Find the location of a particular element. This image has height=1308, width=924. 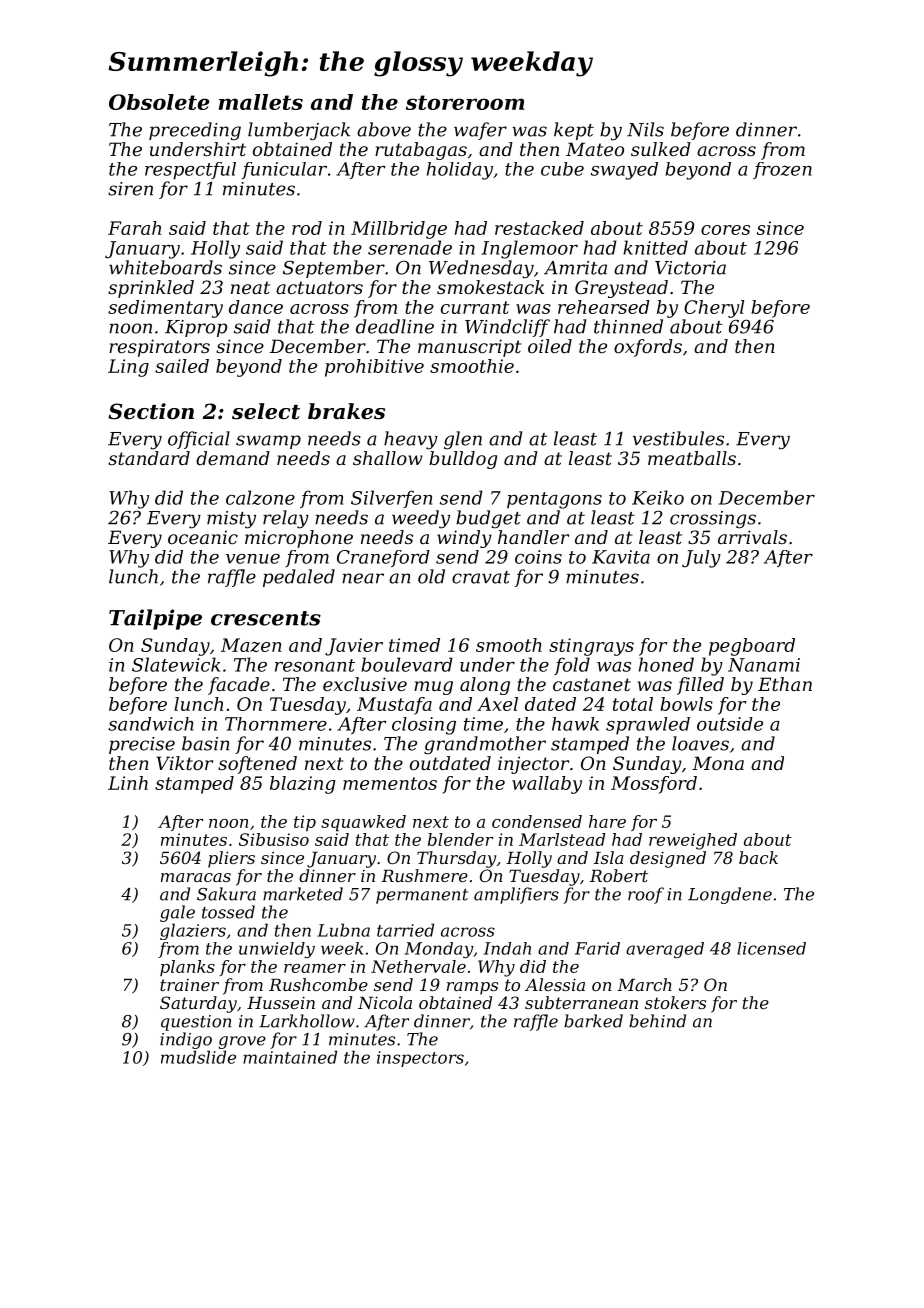

ramps is located at coordinates (472, 988).
